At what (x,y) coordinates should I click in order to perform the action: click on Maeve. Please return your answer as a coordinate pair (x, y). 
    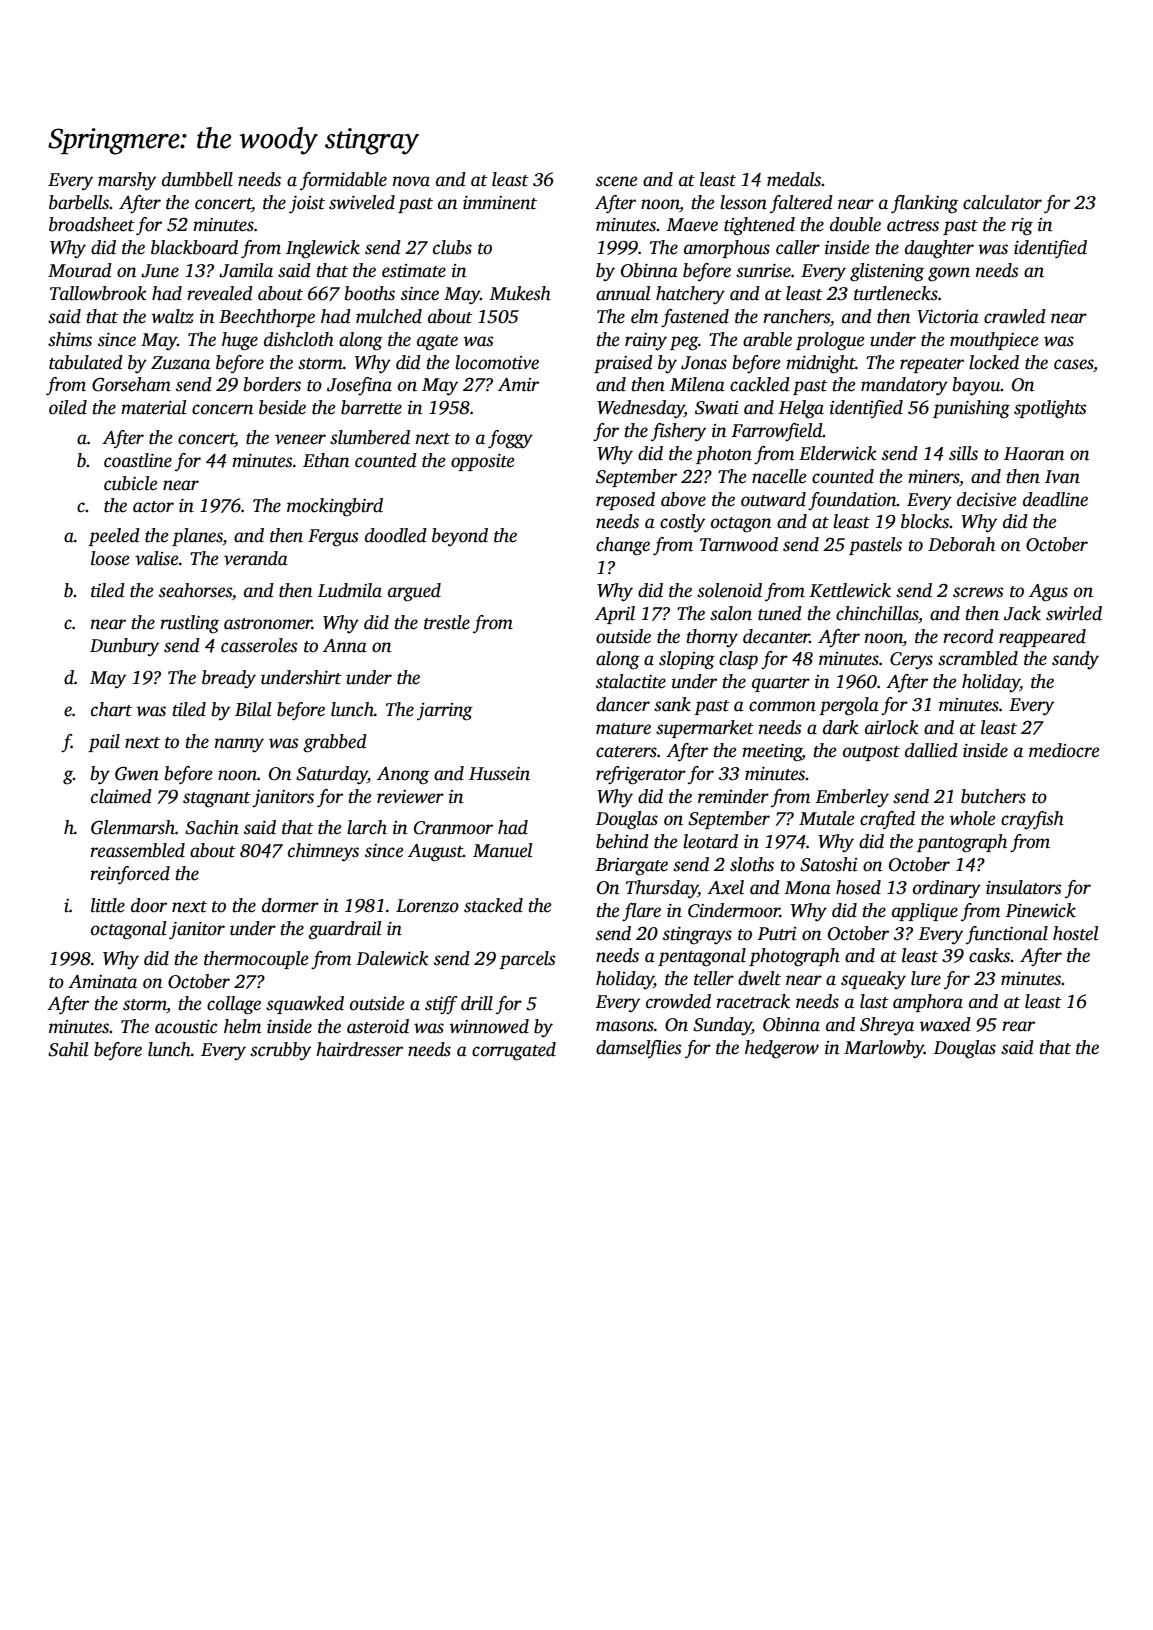
    Looking at the image, I should click on (692, 225).
